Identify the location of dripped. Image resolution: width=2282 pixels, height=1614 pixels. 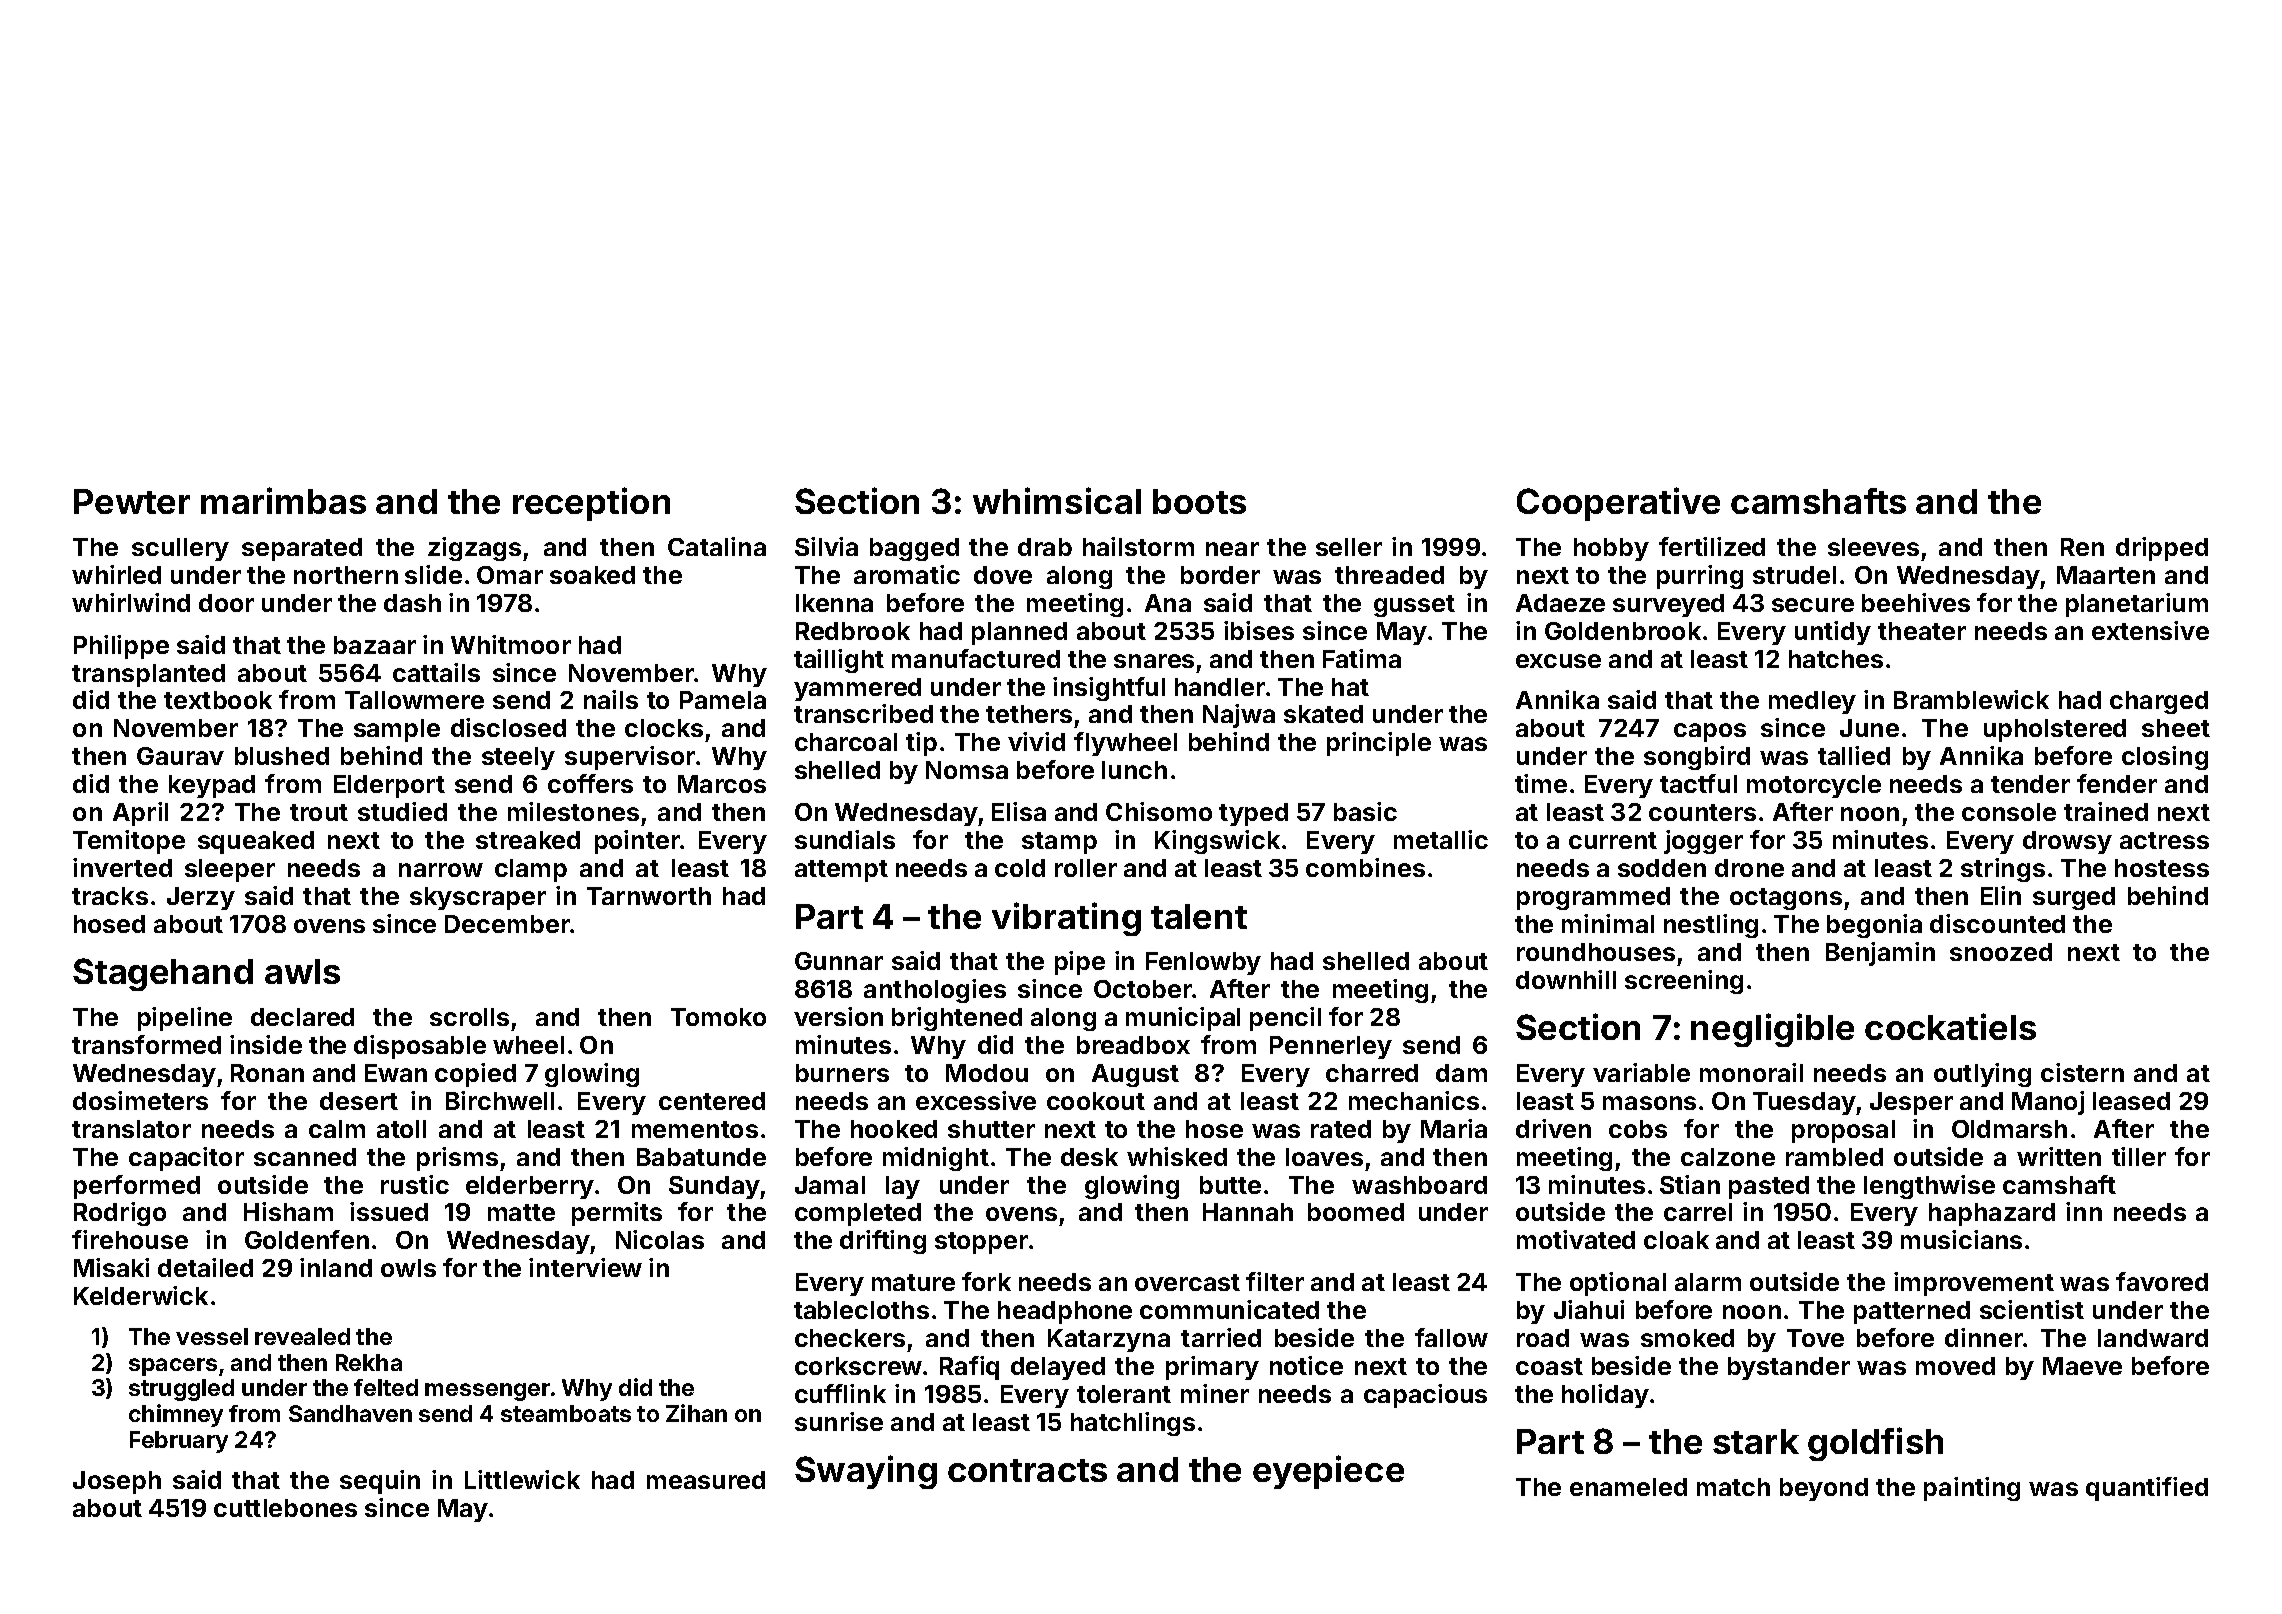
(2162, 549).
